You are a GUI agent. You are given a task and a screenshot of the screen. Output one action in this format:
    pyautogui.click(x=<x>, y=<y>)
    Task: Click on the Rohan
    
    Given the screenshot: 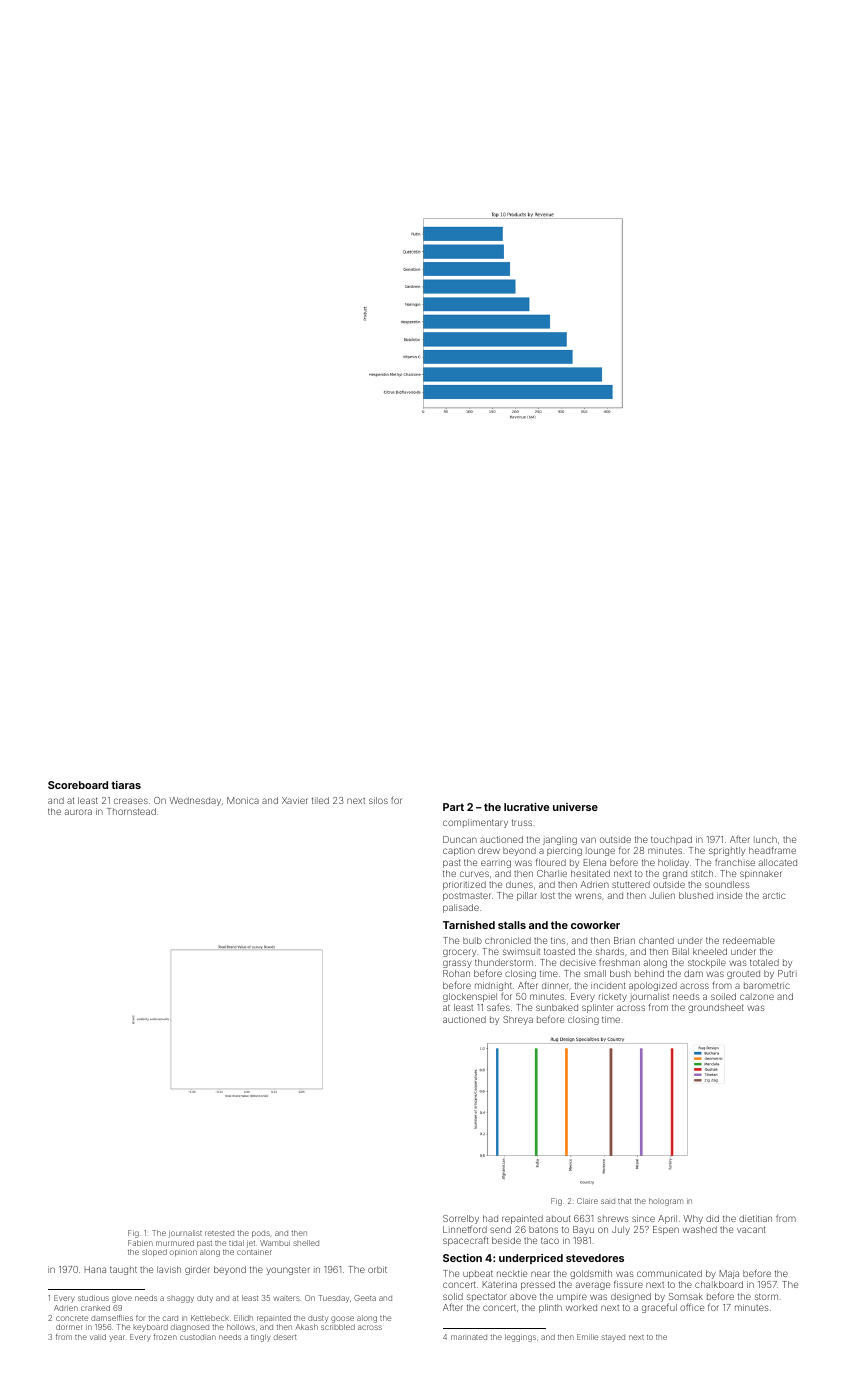 What is the action you would take?
    pyautogui.click(x=456, y=973)
